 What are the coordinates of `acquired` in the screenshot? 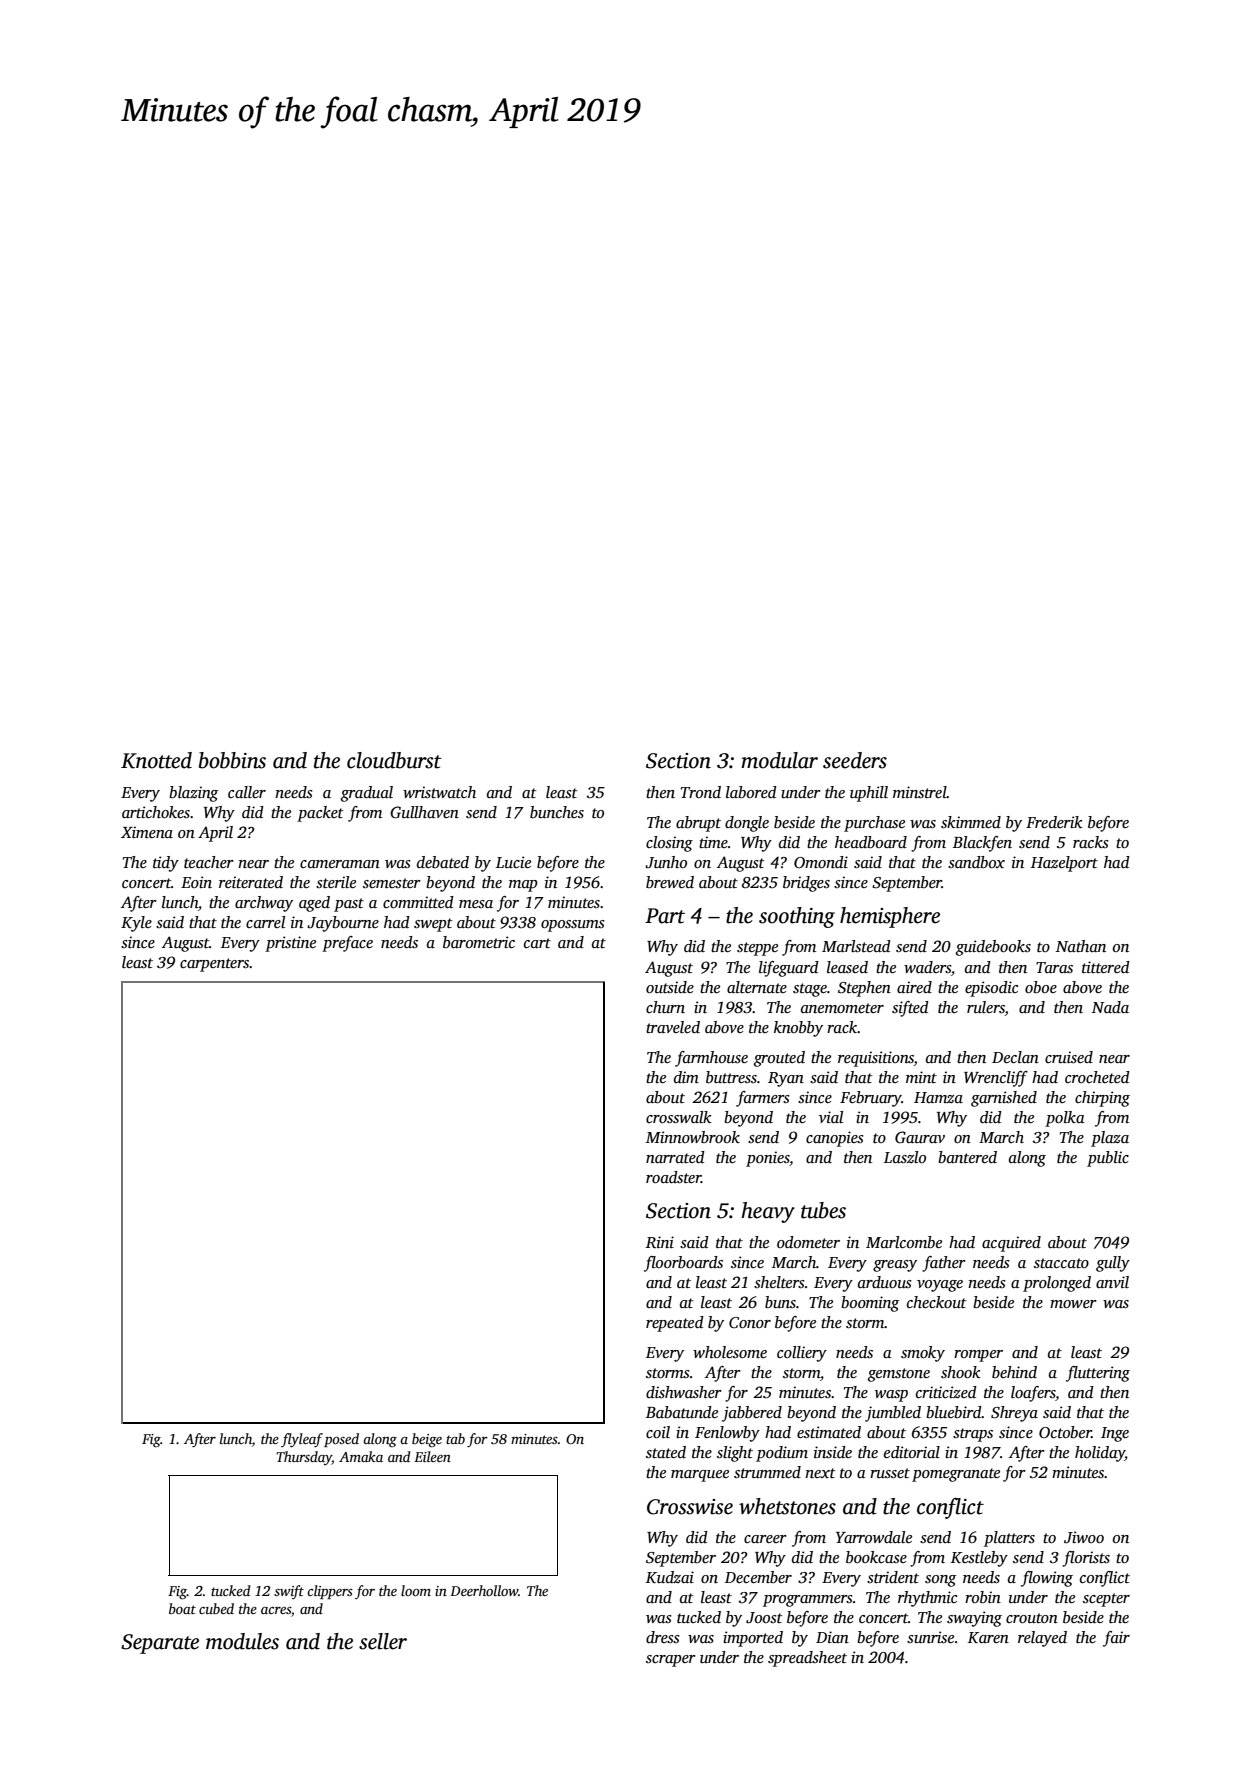 It's located at (1011, 1244).
